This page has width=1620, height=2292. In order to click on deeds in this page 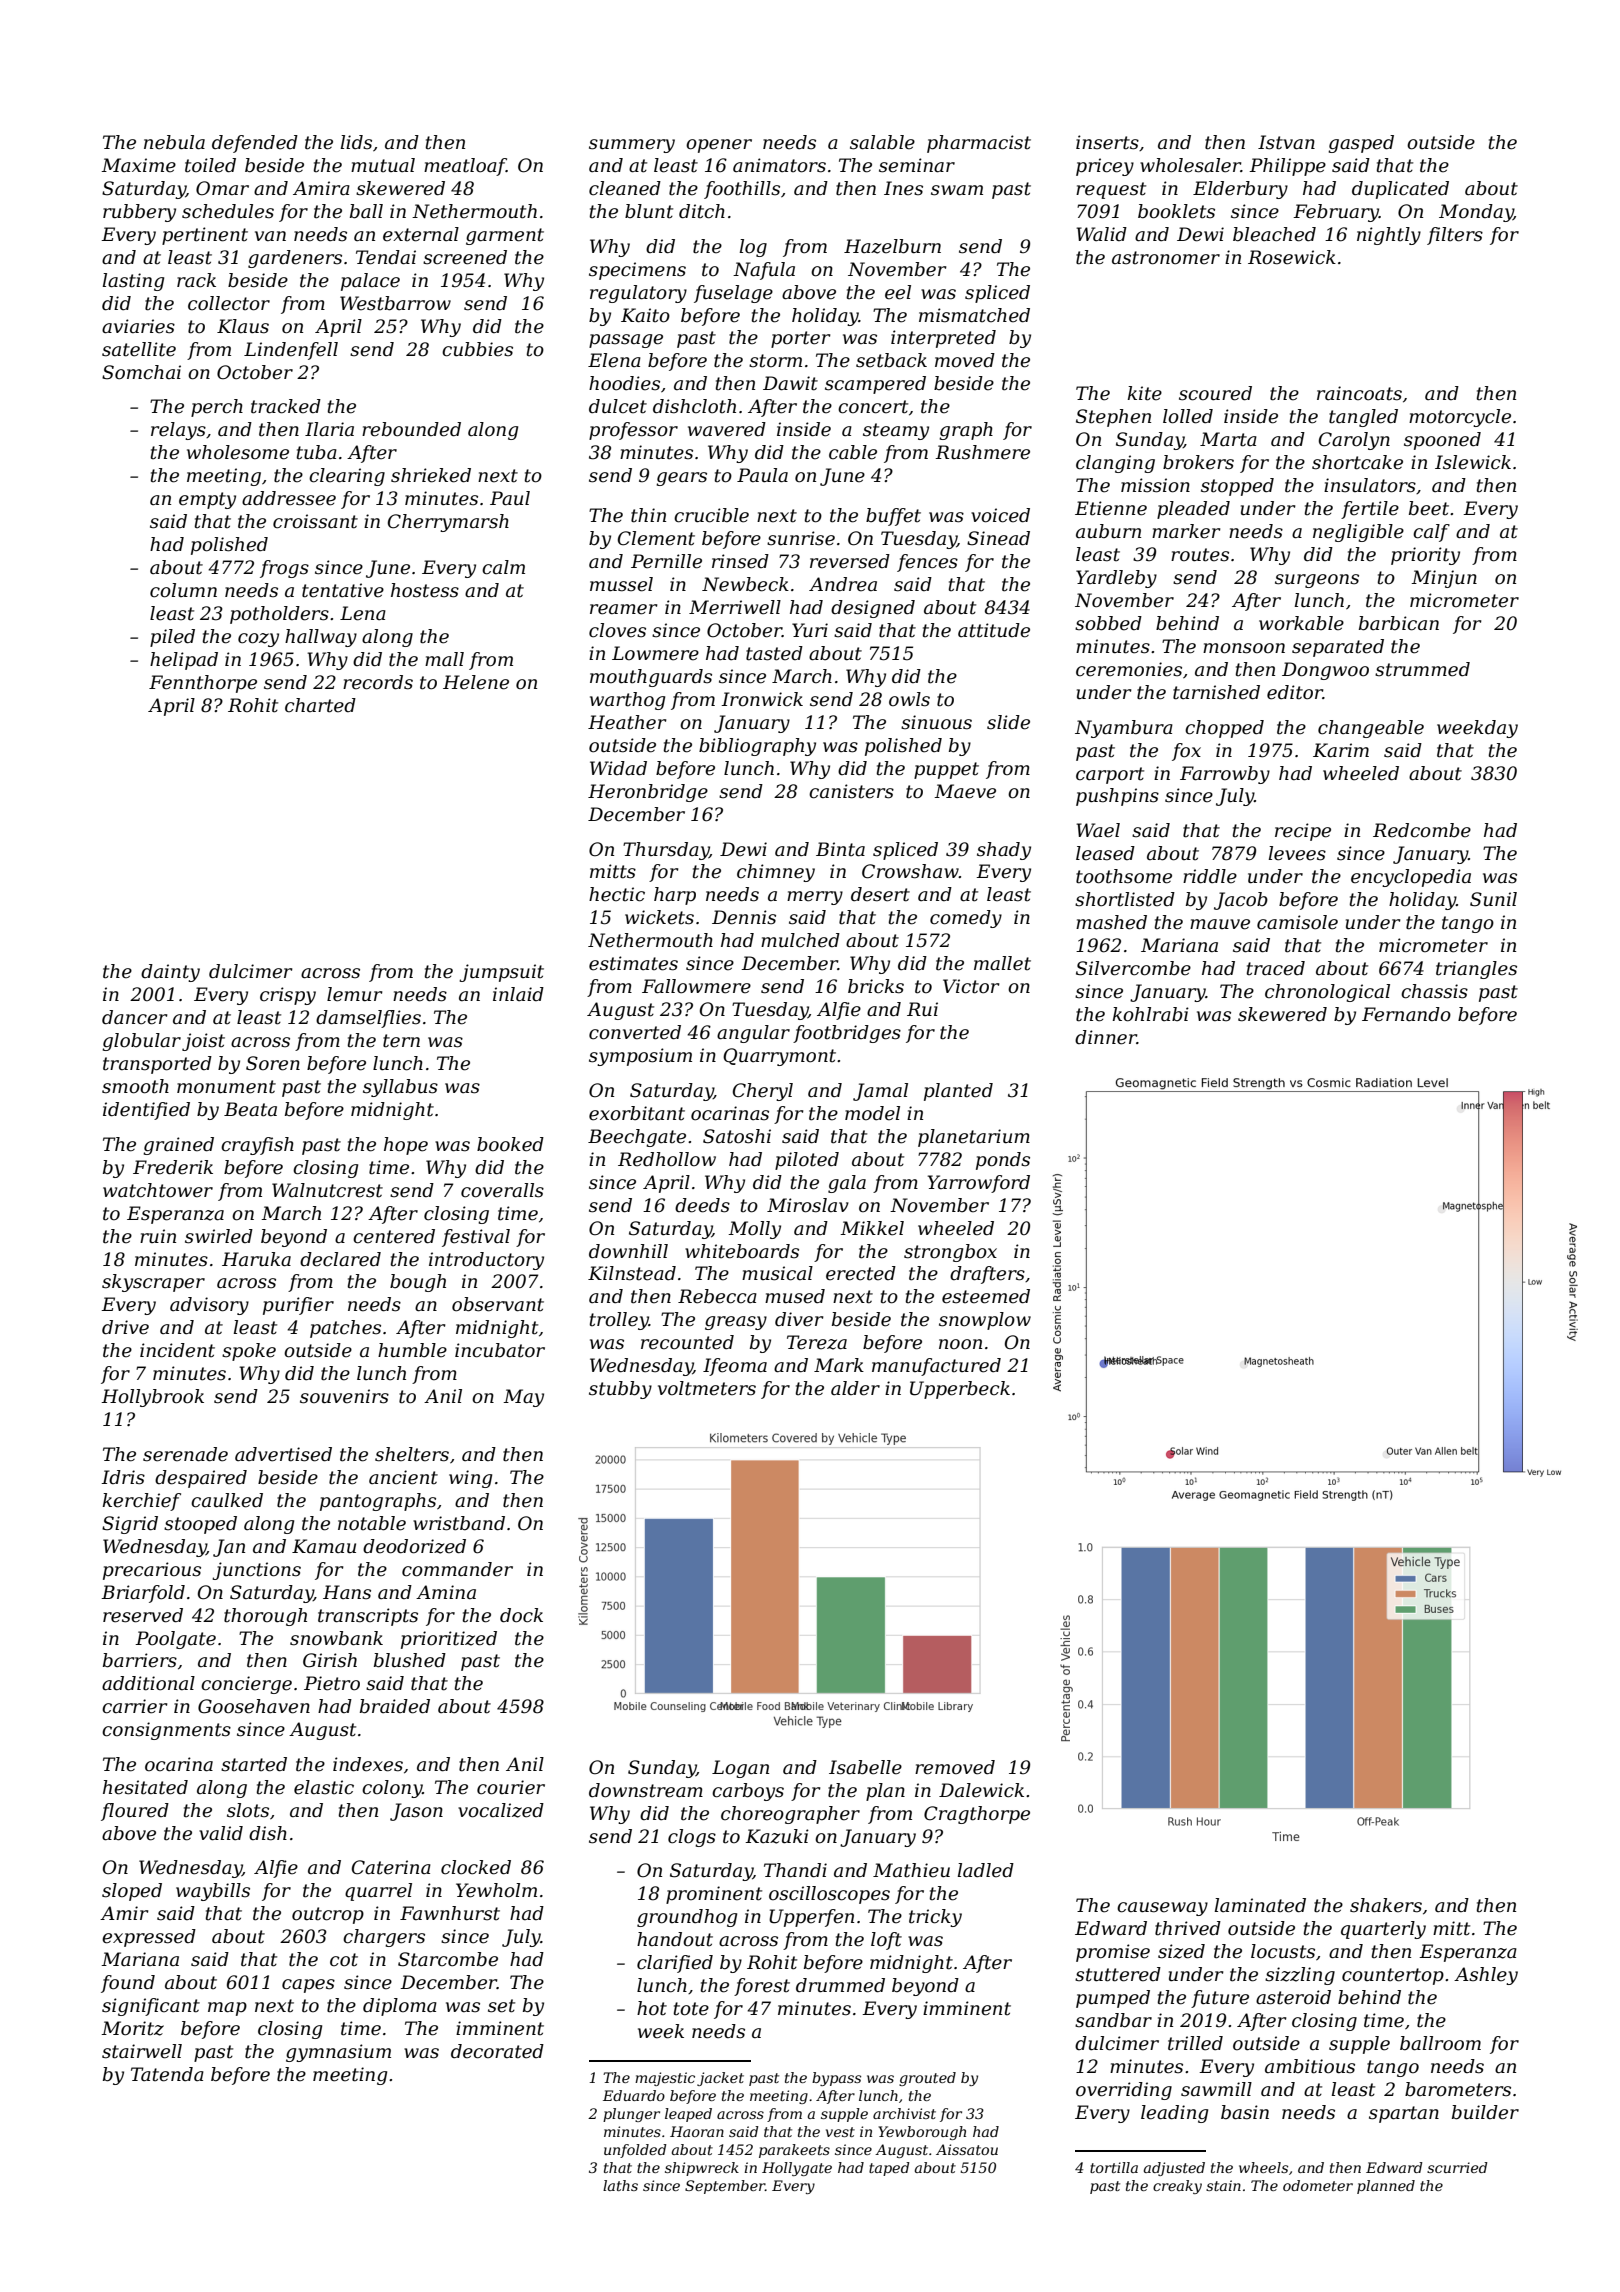, I will do `click(702, 1205)`.
